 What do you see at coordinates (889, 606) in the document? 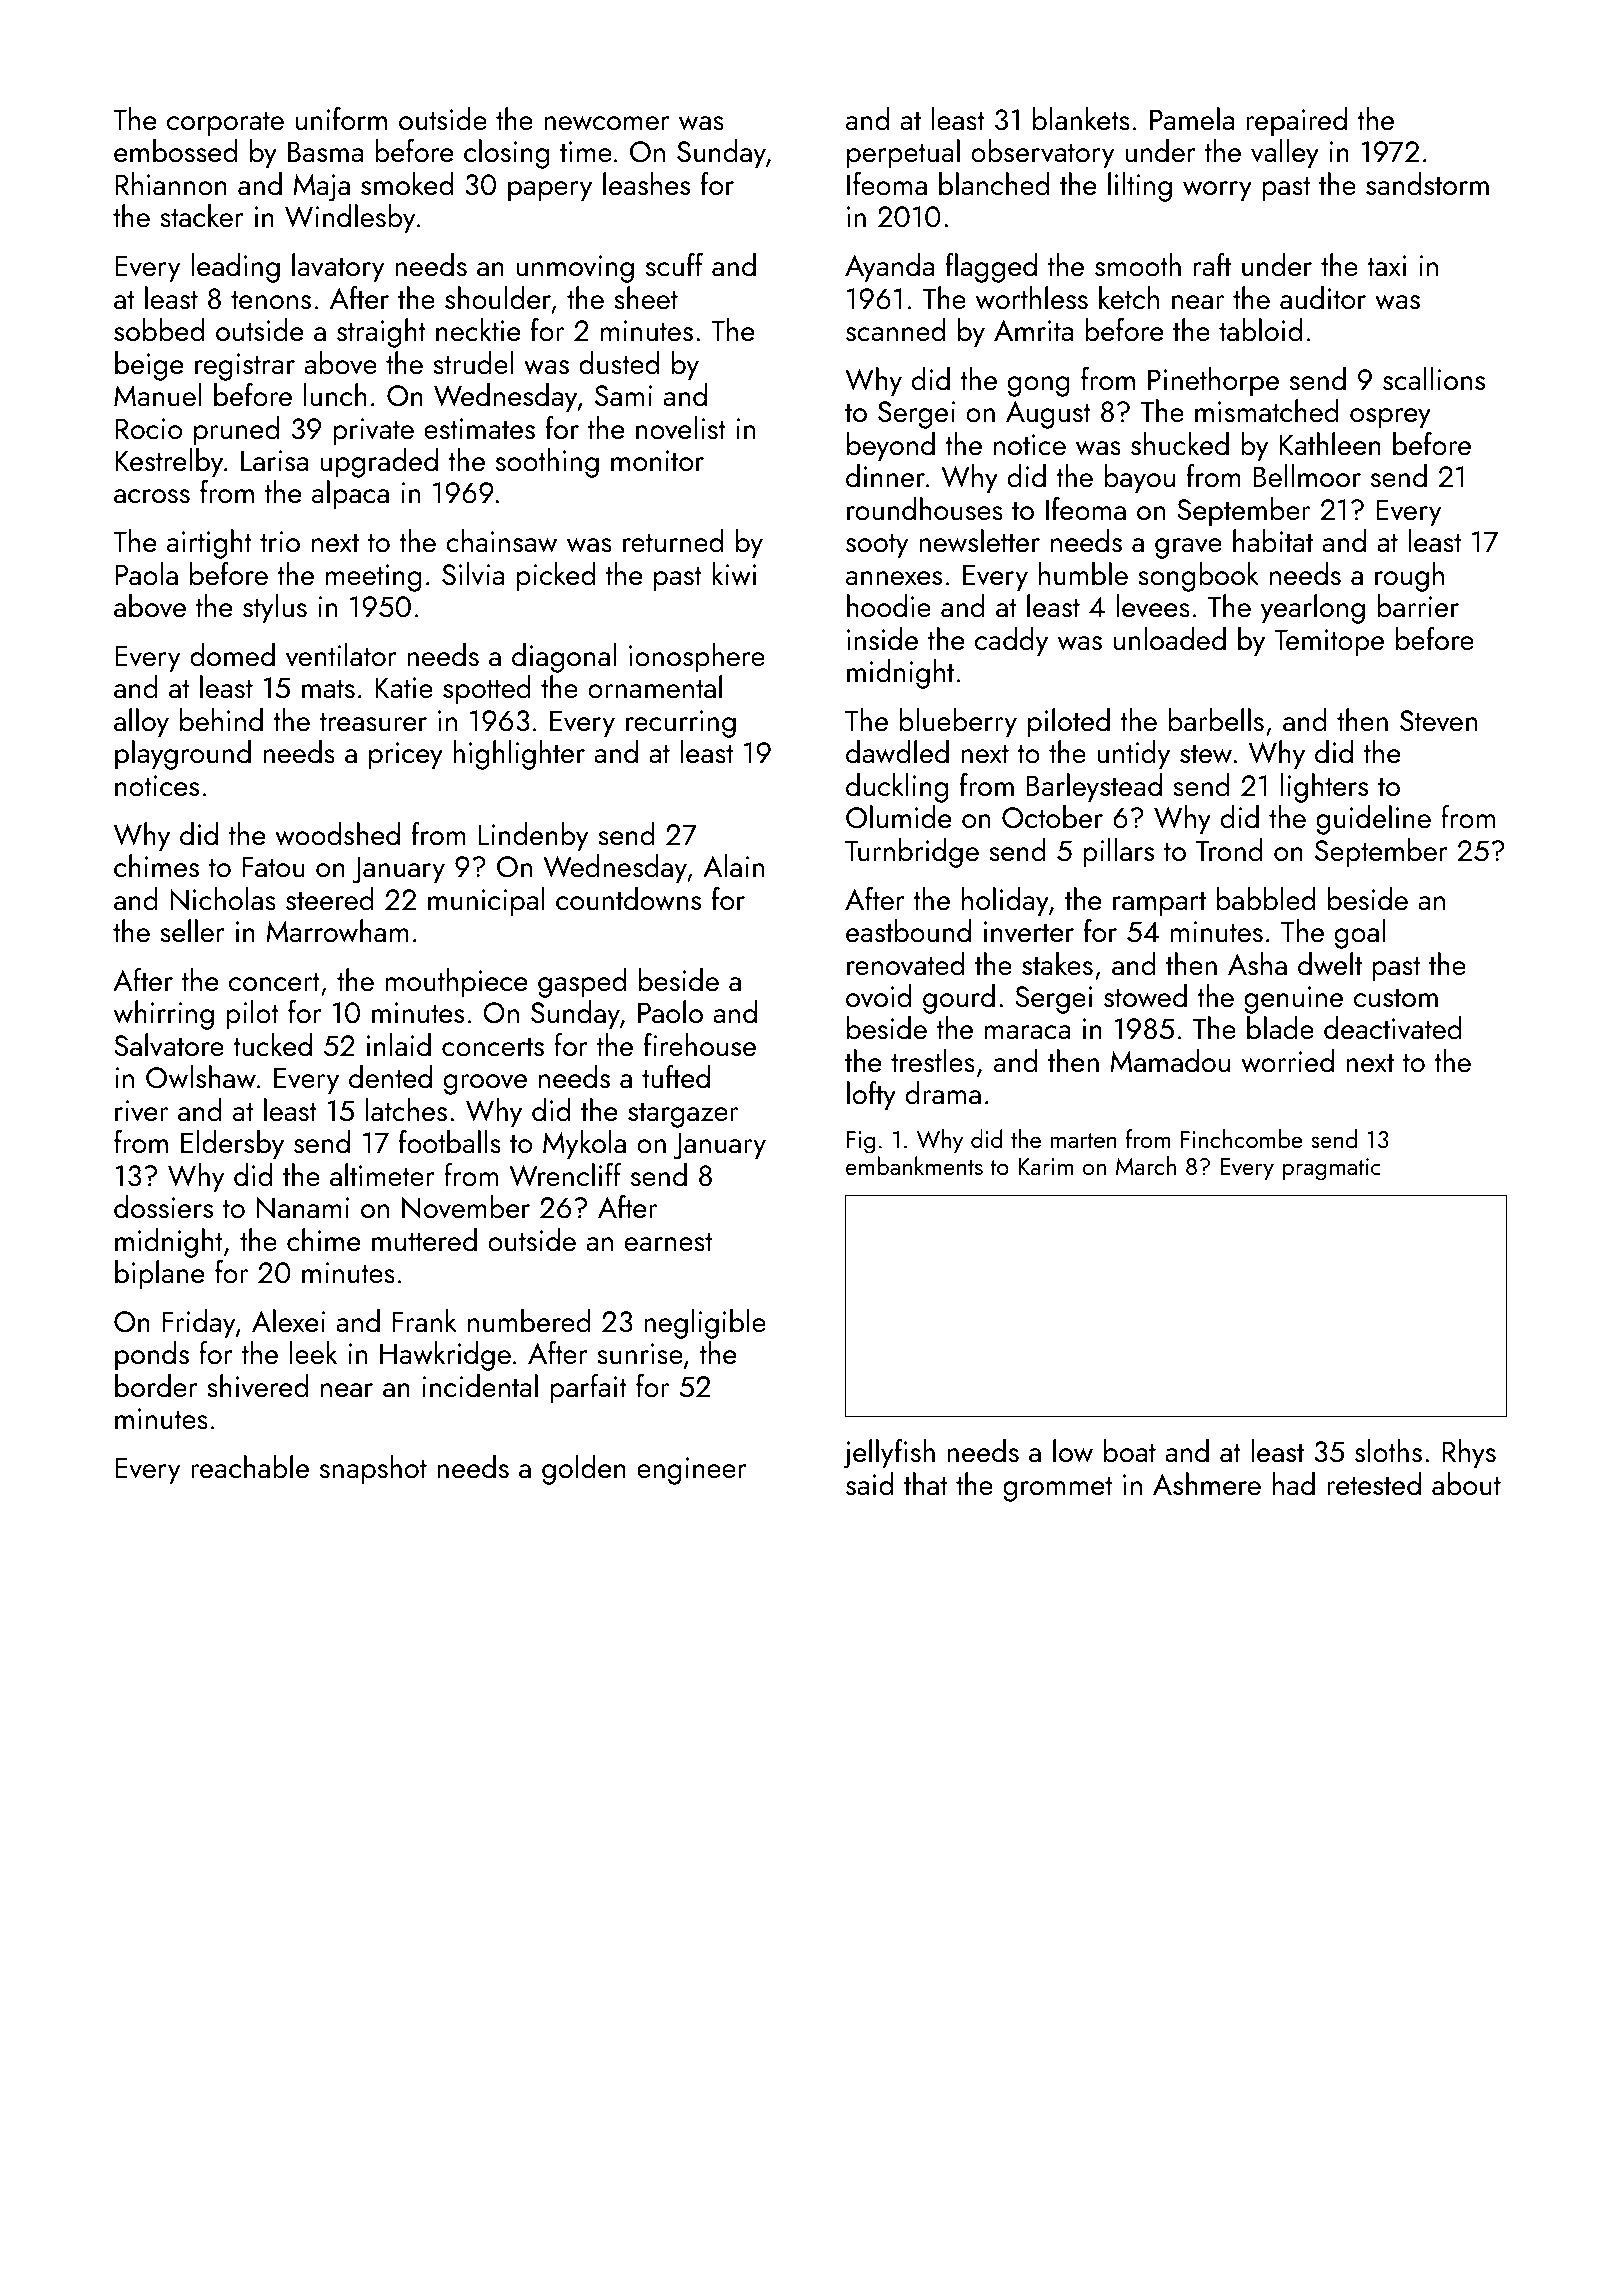
I see `hoodie` at bounding box center [889, 606].
